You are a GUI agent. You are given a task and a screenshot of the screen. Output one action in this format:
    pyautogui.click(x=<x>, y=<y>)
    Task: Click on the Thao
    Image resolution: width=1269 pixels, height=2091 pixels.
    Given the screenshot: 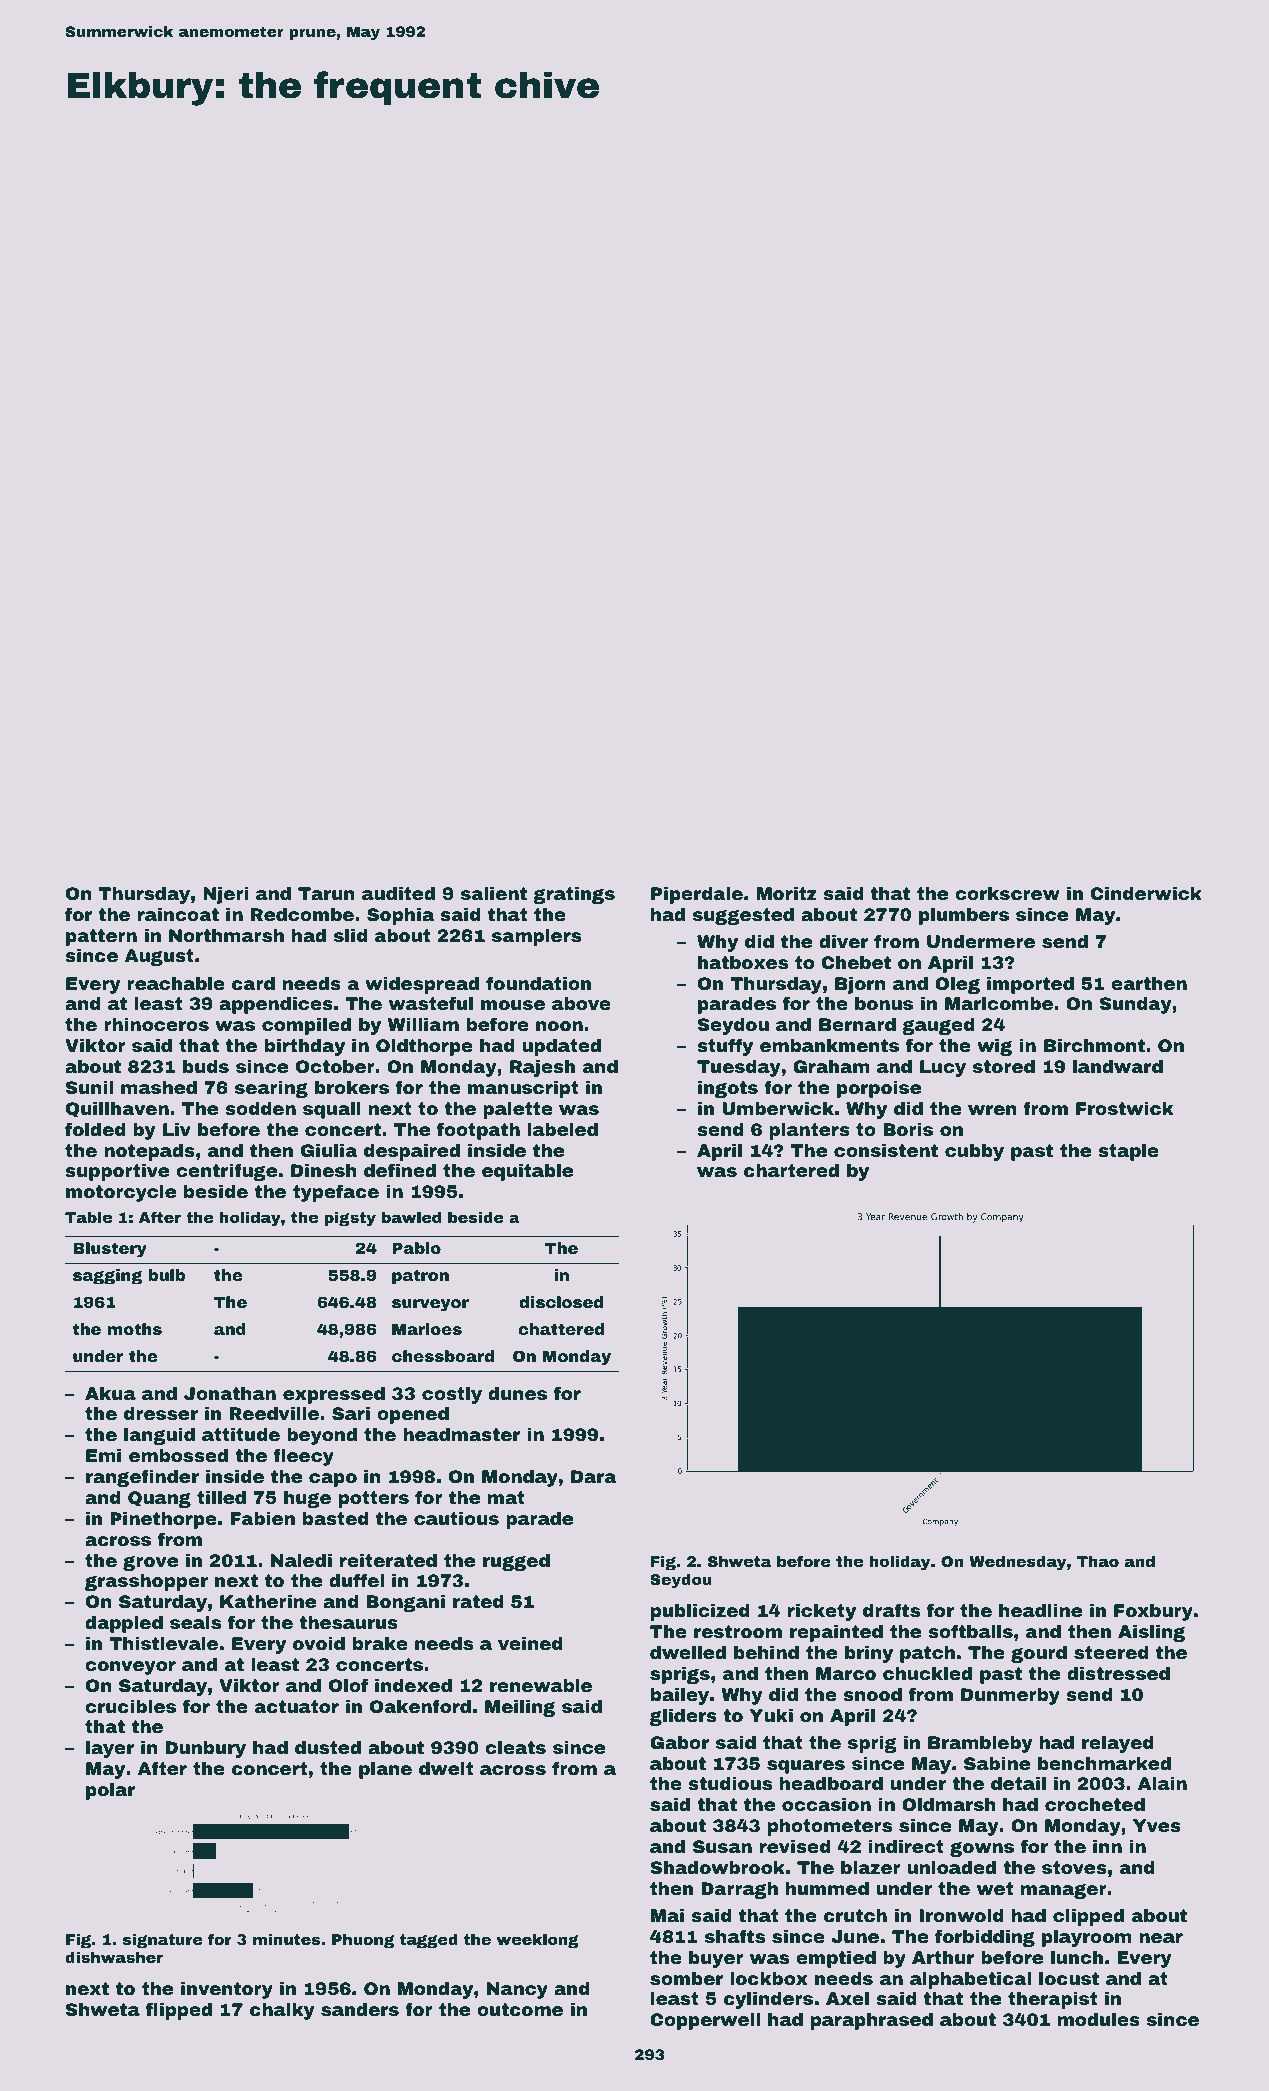 What is the action you would take?
    pyautogui.click(x=1098, y=1561)
